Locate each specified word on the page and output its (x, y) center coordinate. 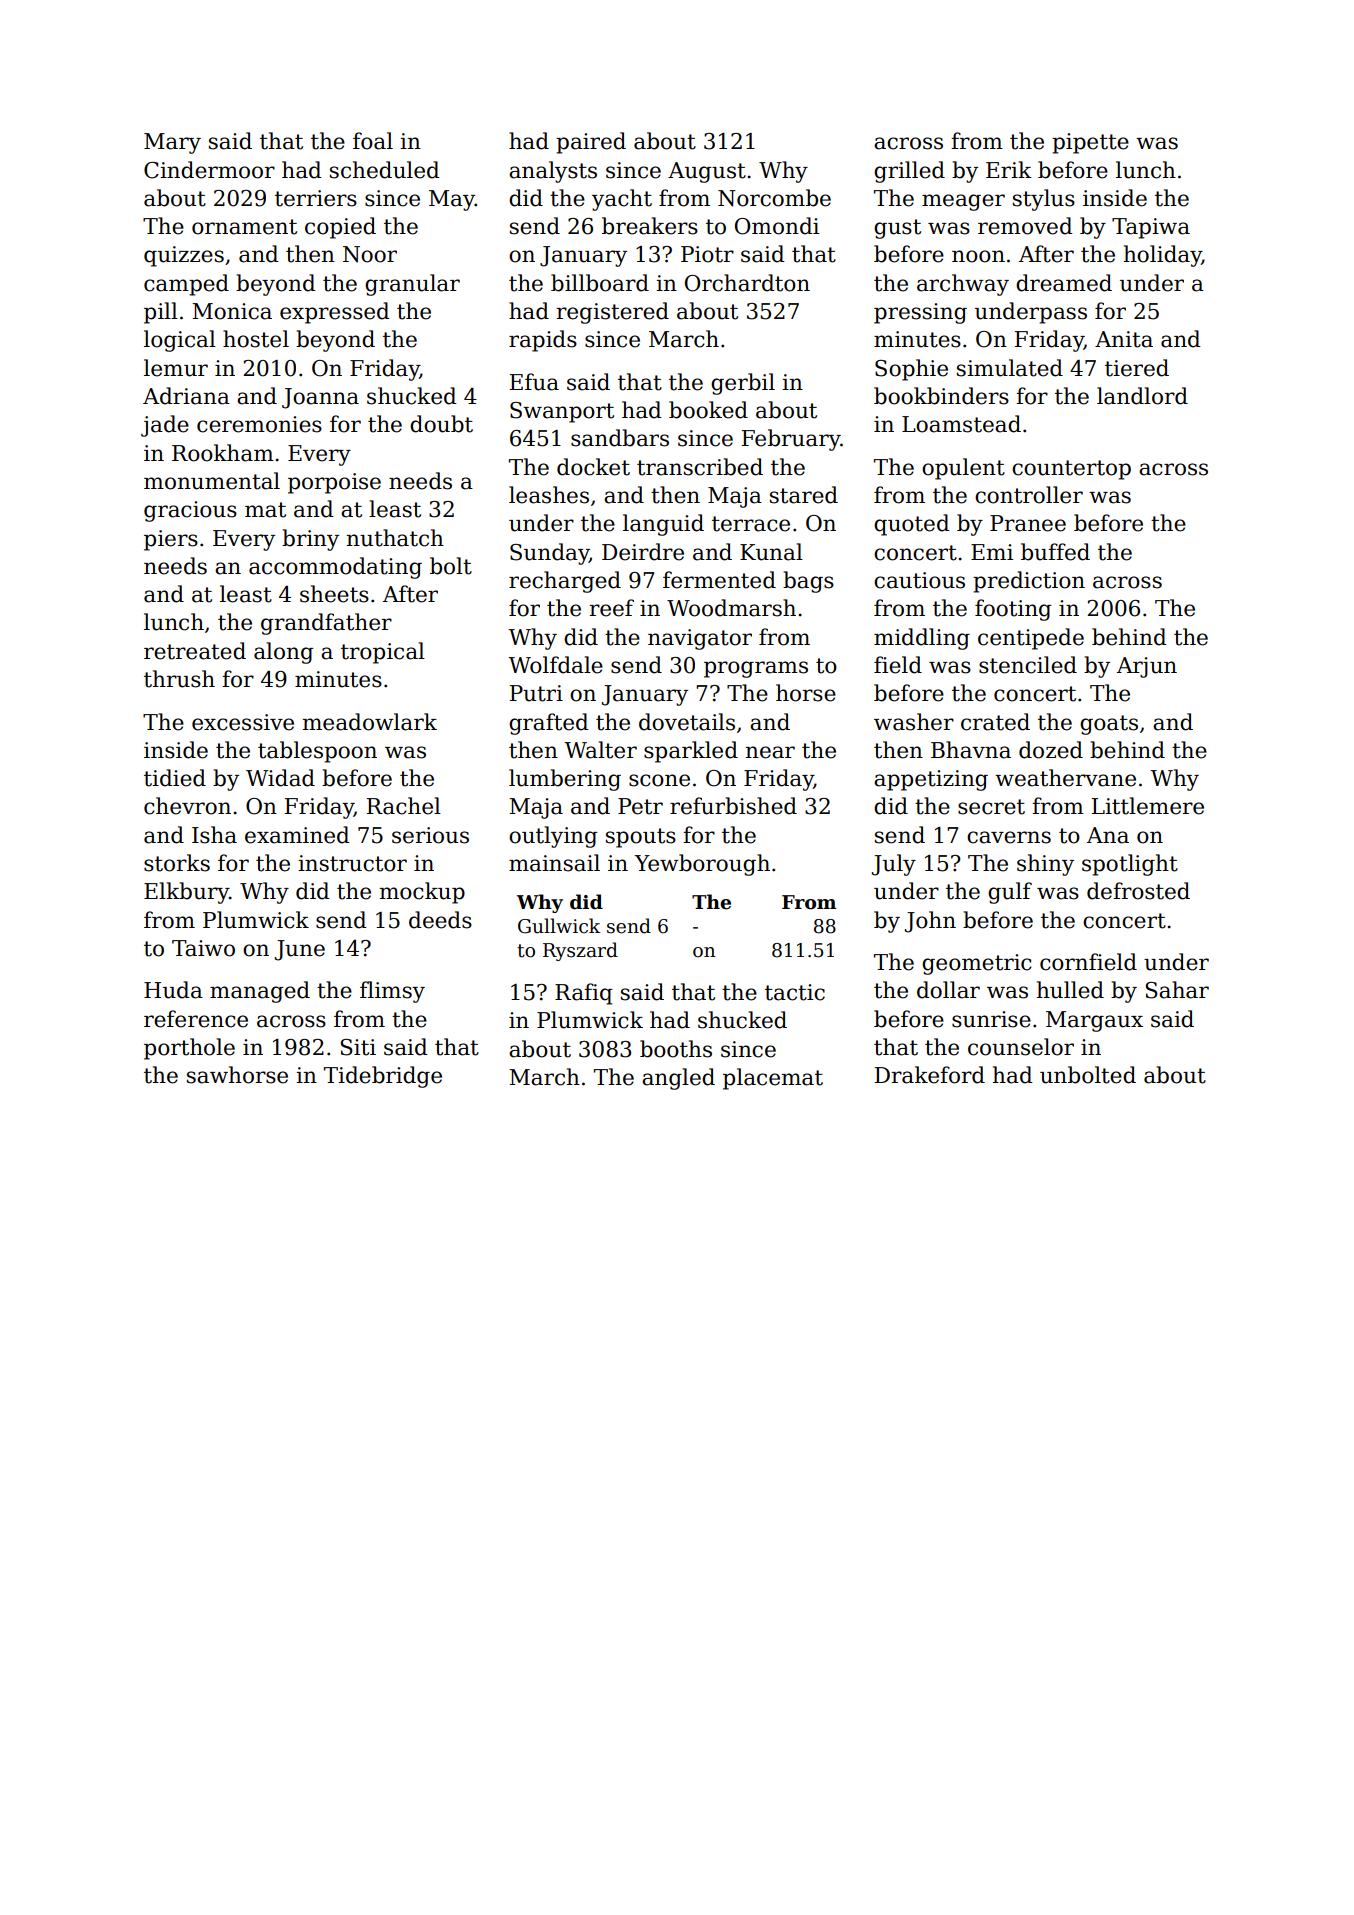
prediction (1029, 582)
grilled (909, 172)
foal (373, 141)
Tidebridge (383, 1077)
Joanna (320, 398)
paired (591, 143)
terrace (751, 524)
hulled (1070, 990)
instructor (352, 863)
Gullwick (559, 926)
